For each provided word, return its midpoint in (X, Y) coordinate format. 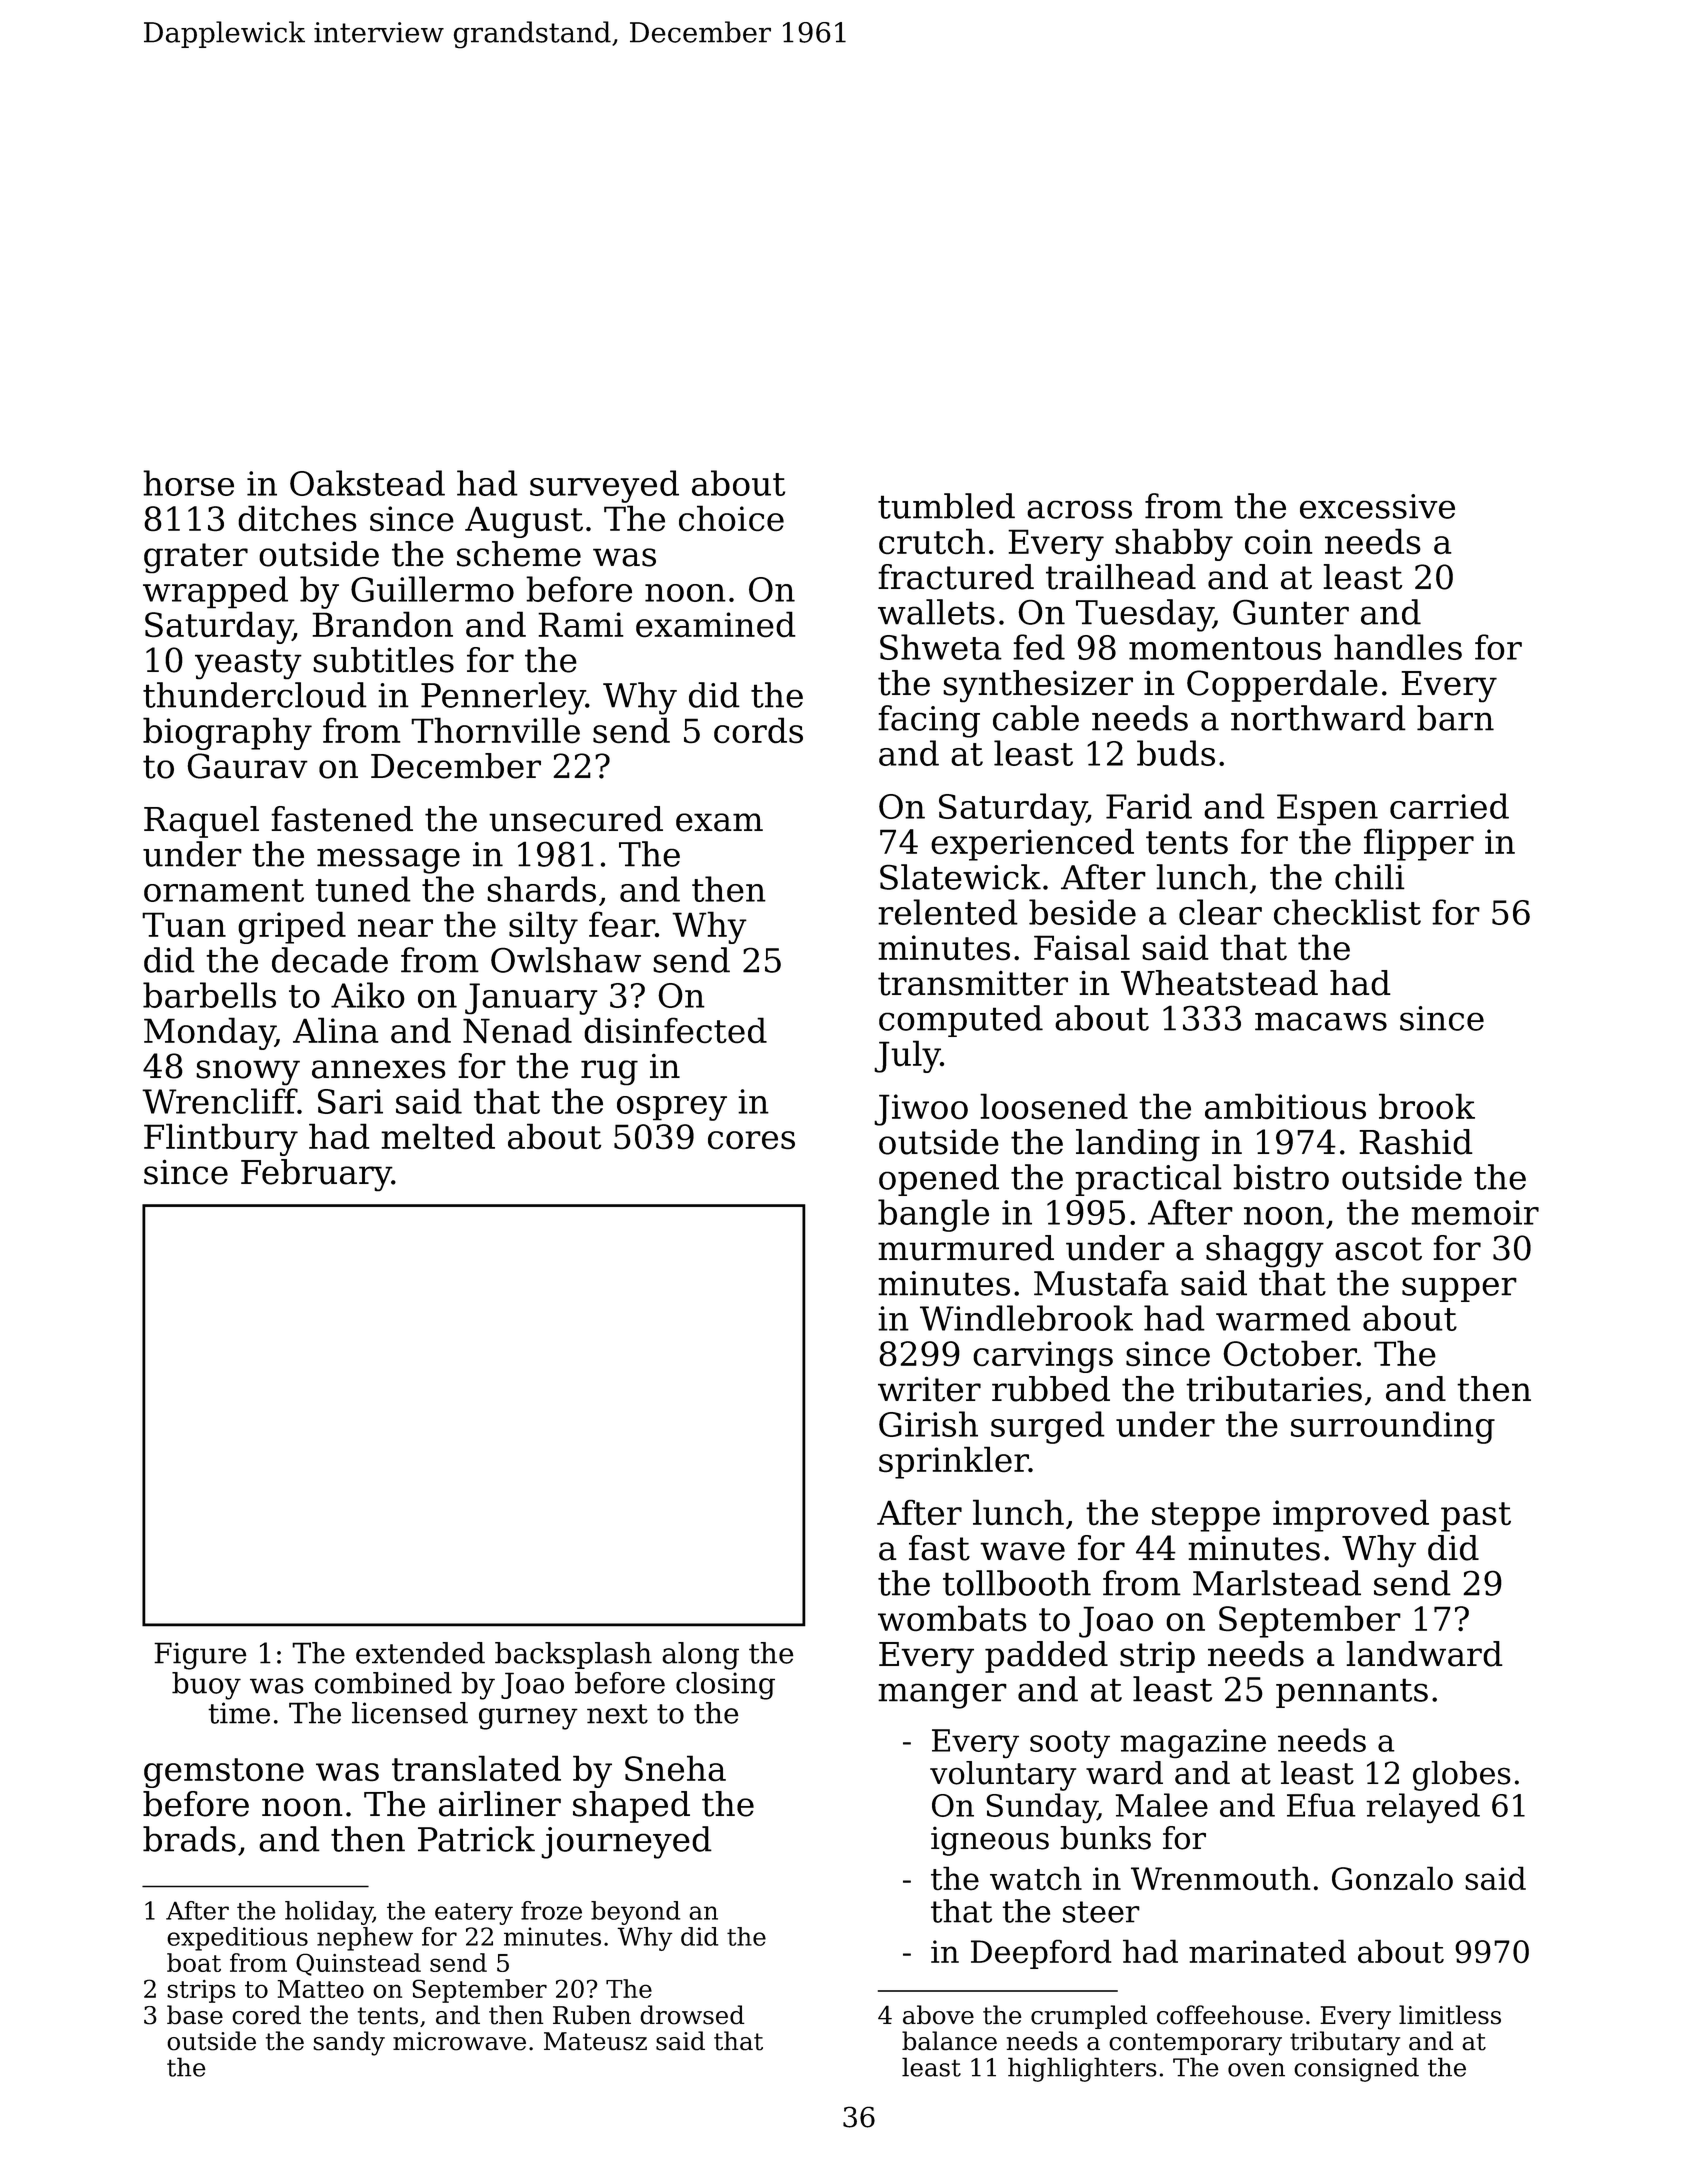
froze (551, 1910)
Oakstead (367, 483)
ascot (1378, 1249)
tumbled (946, 506)
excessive (1377, 506)
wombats (952, 1618)
